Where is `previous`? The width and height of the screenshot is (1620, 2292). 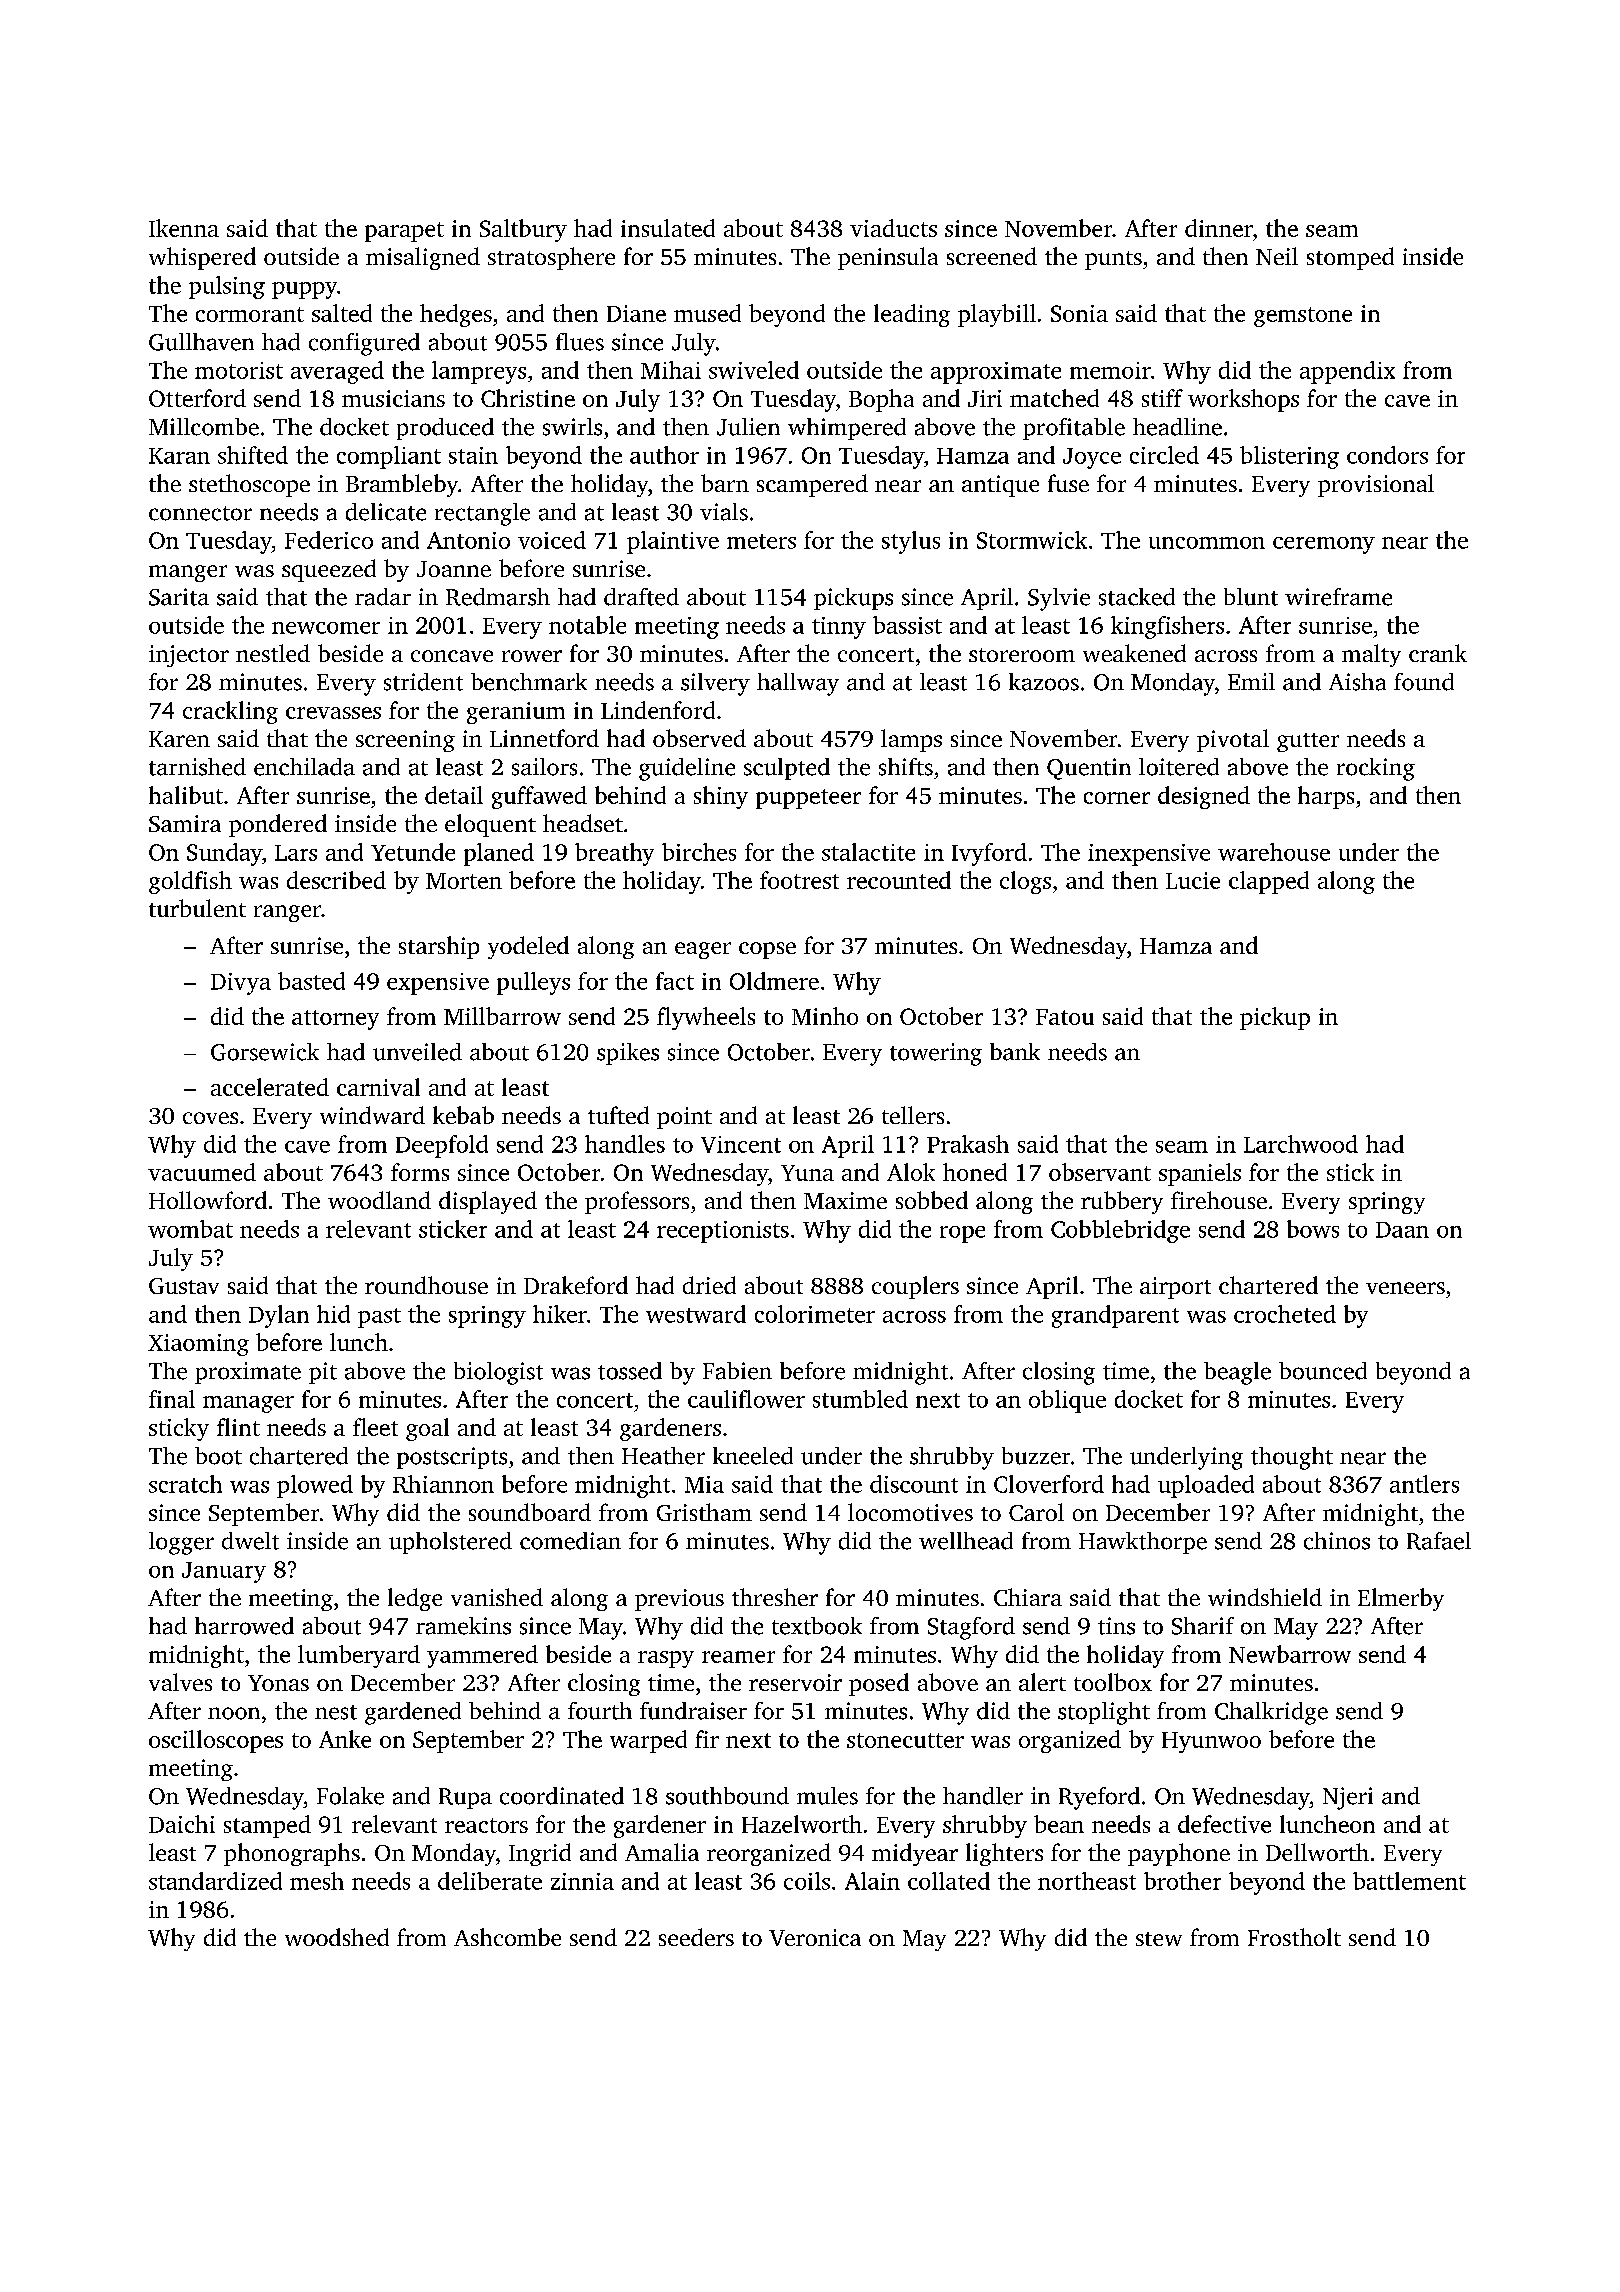 previous is located at coordinates (679, 1600).
